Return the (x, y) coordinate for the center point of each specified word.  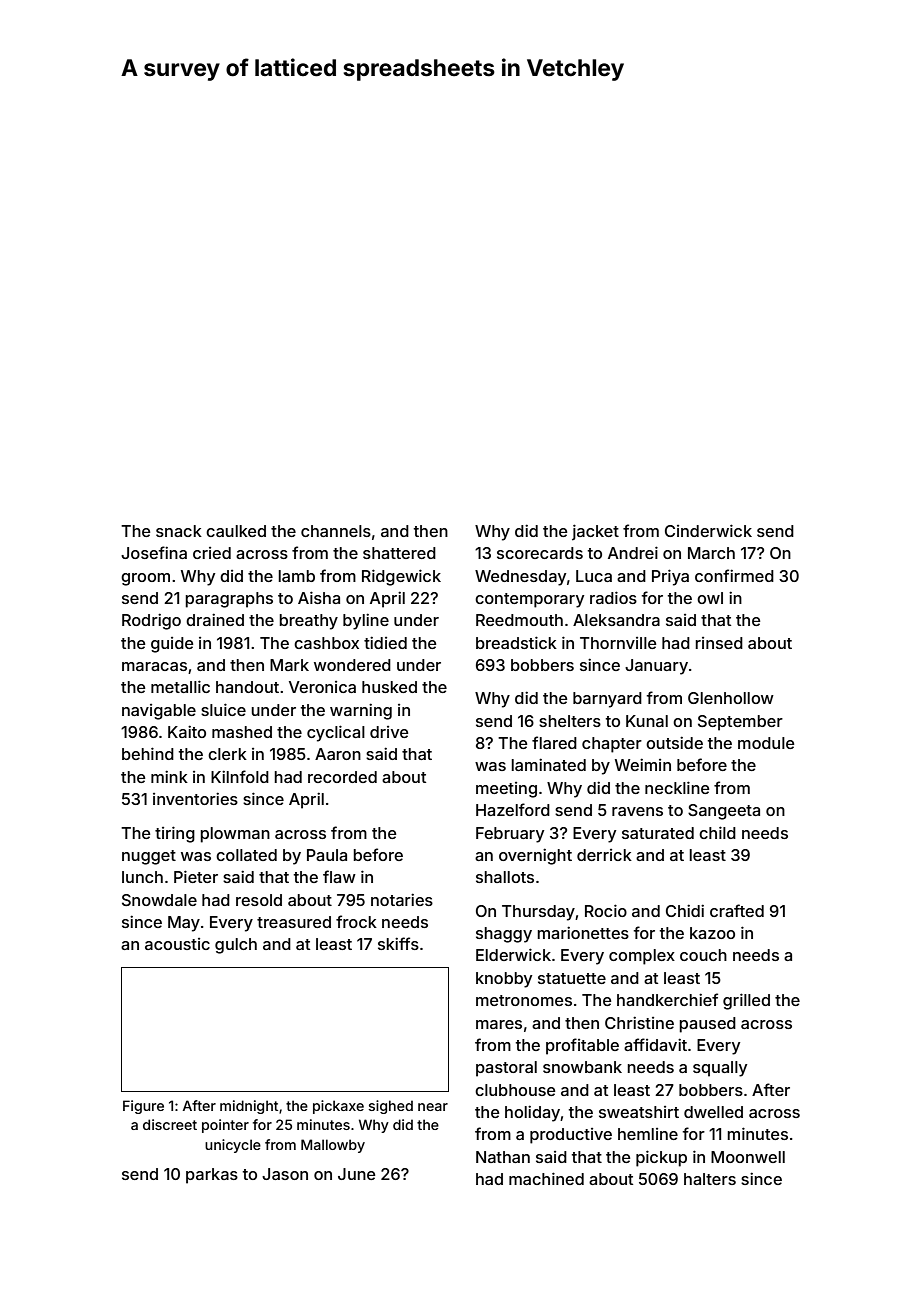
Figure (143, 1107)
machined (546, 1178)
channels (336, 531)
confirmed (734, 575)
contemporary (529, 600)
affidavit (655, 1044)
